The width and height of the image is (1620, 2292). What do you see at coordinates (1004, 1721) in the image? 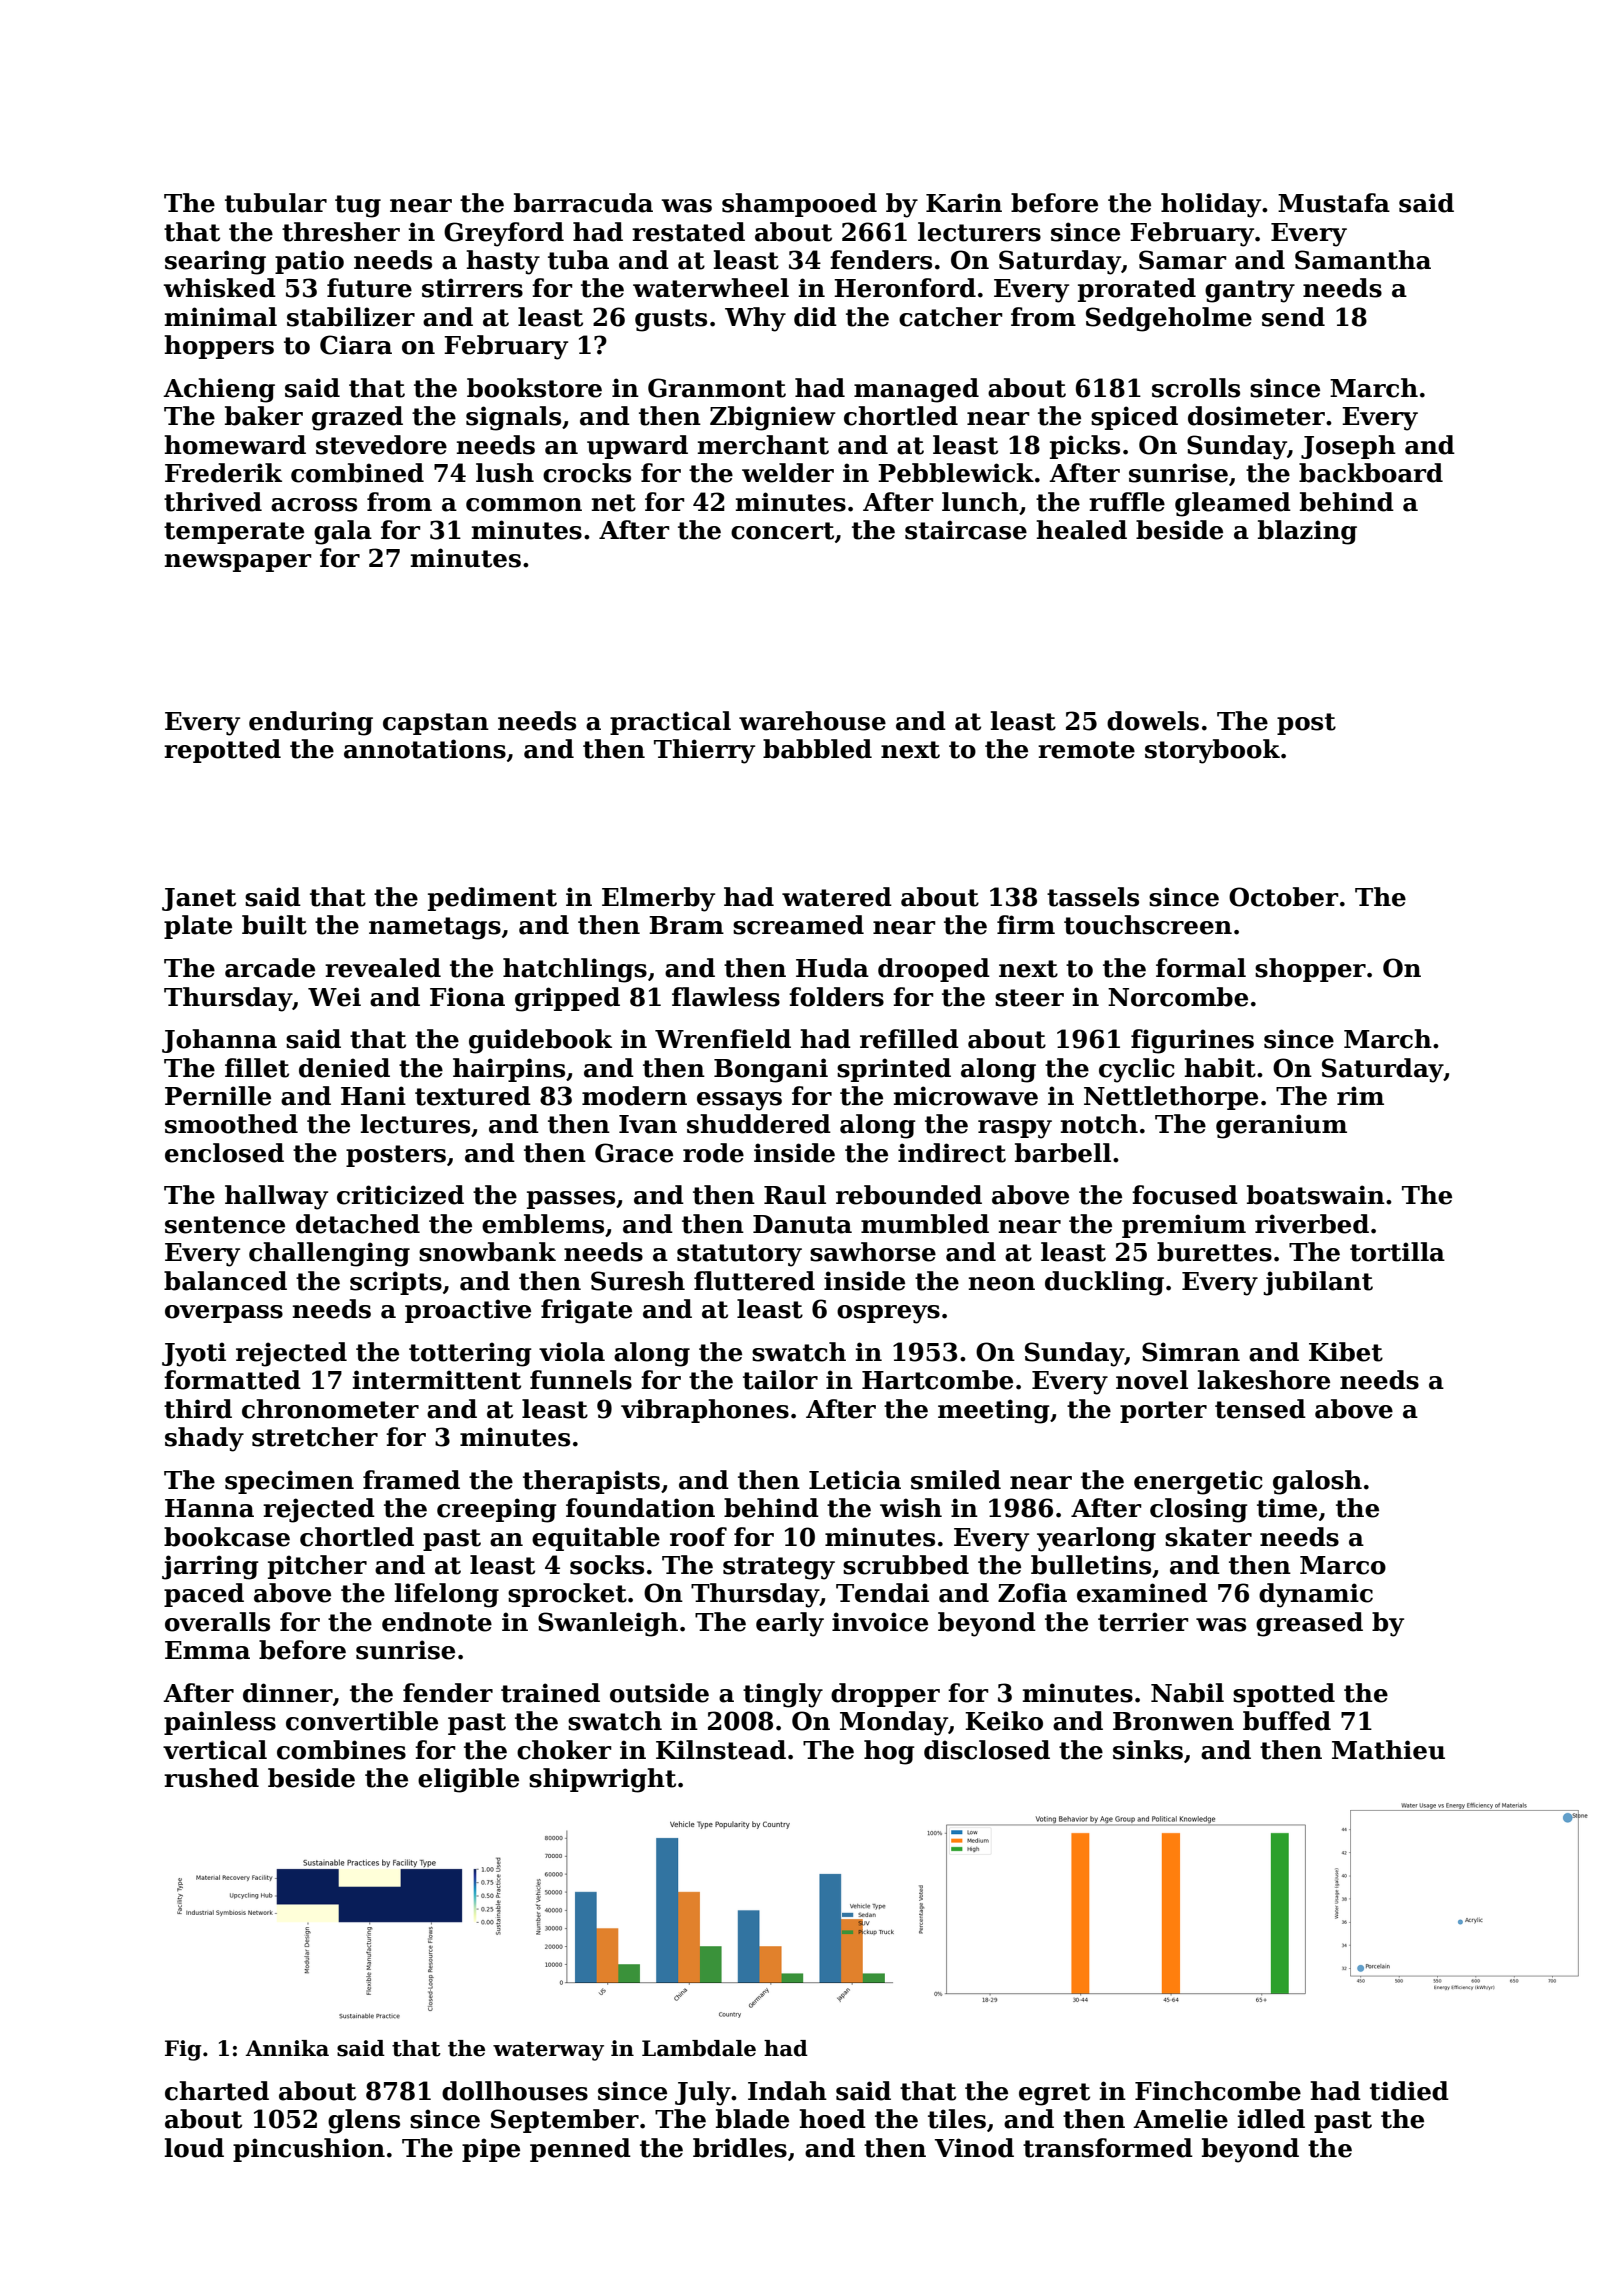
I see `Keiko` at bounding box center [1004, 1721].
